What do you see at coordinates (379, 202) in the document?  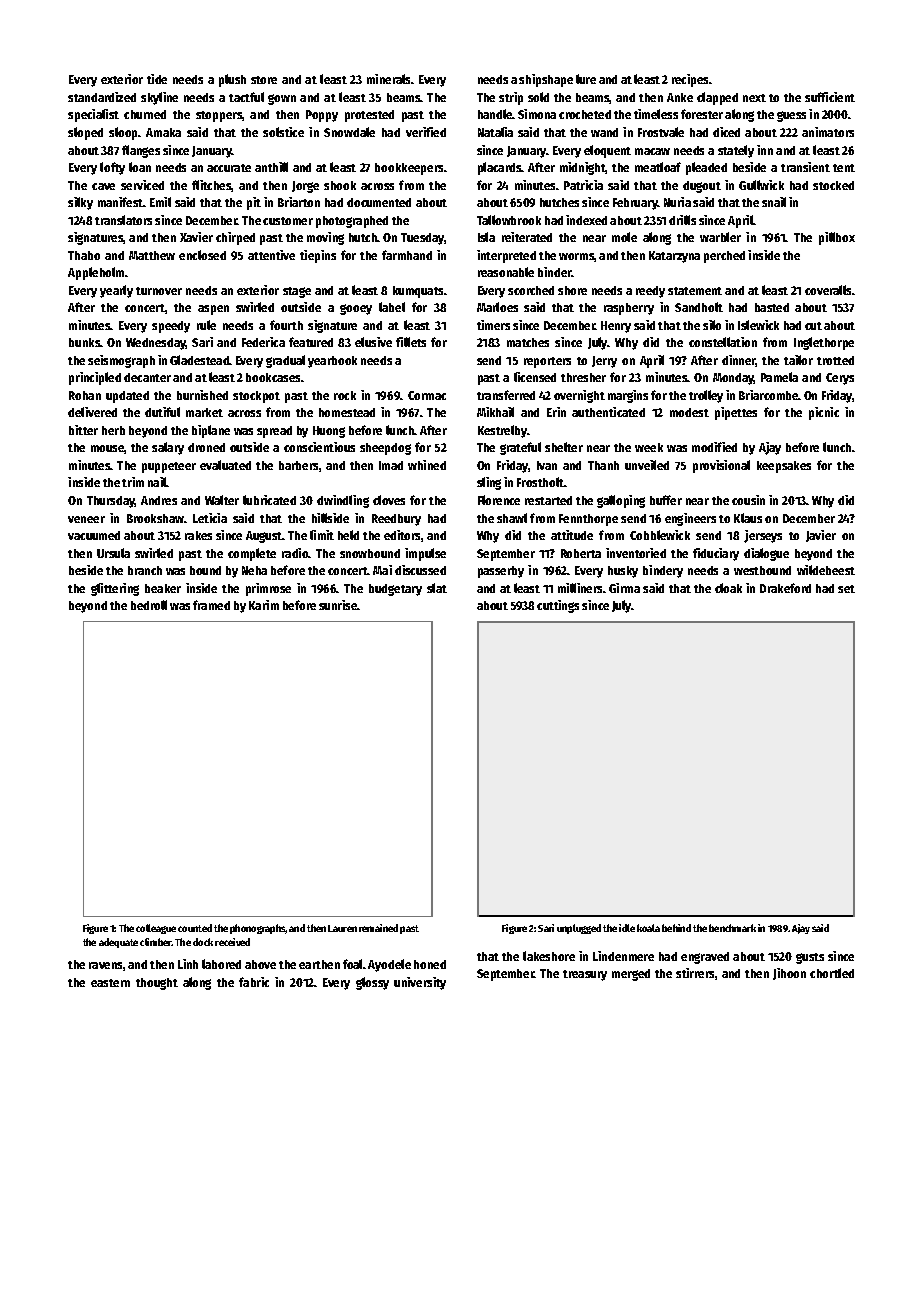 I see `documented` at bounding box center [379, 202].
